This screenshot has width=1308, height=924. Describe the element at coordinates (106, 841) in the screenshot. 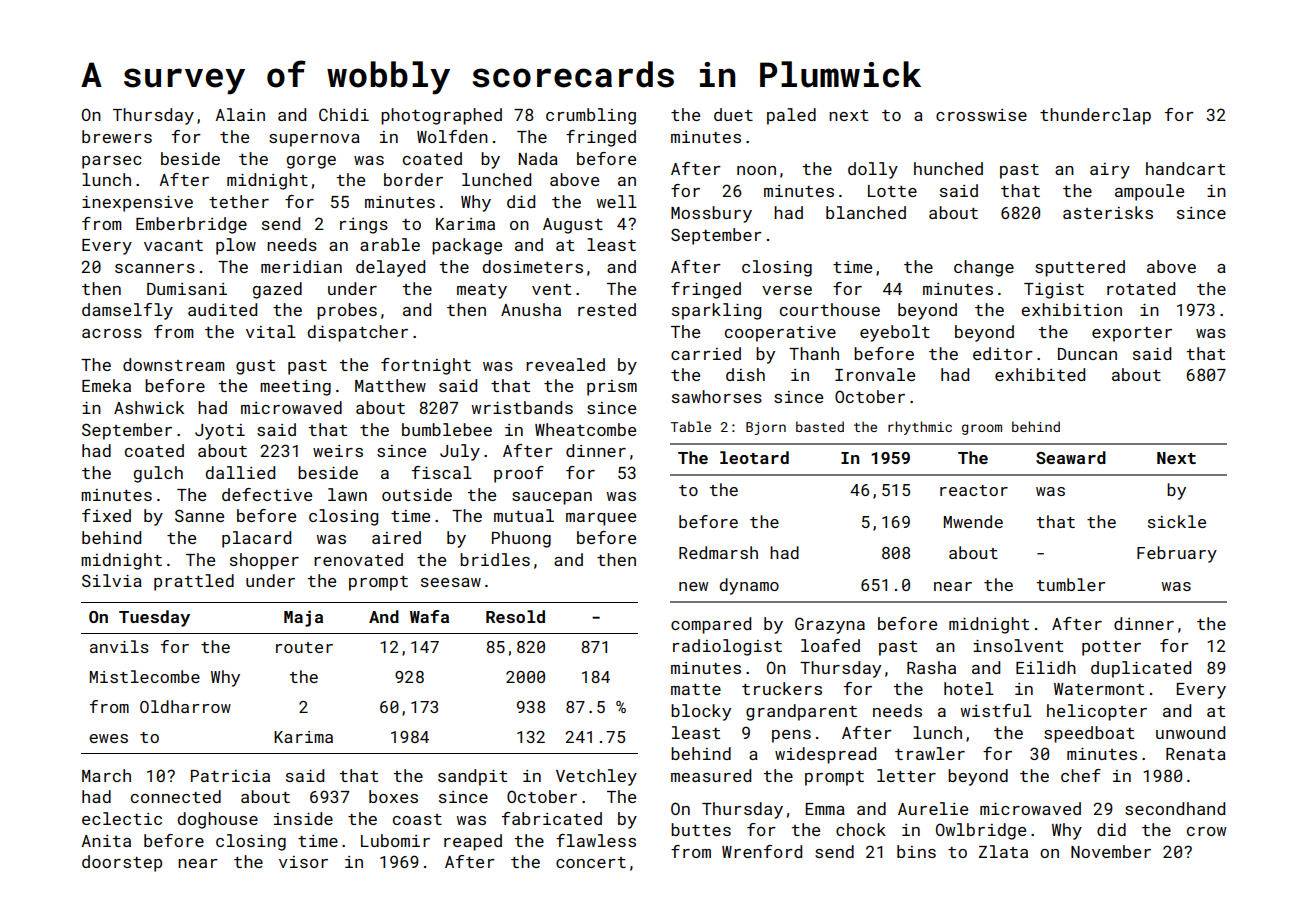

I see `Anita` at that location.
